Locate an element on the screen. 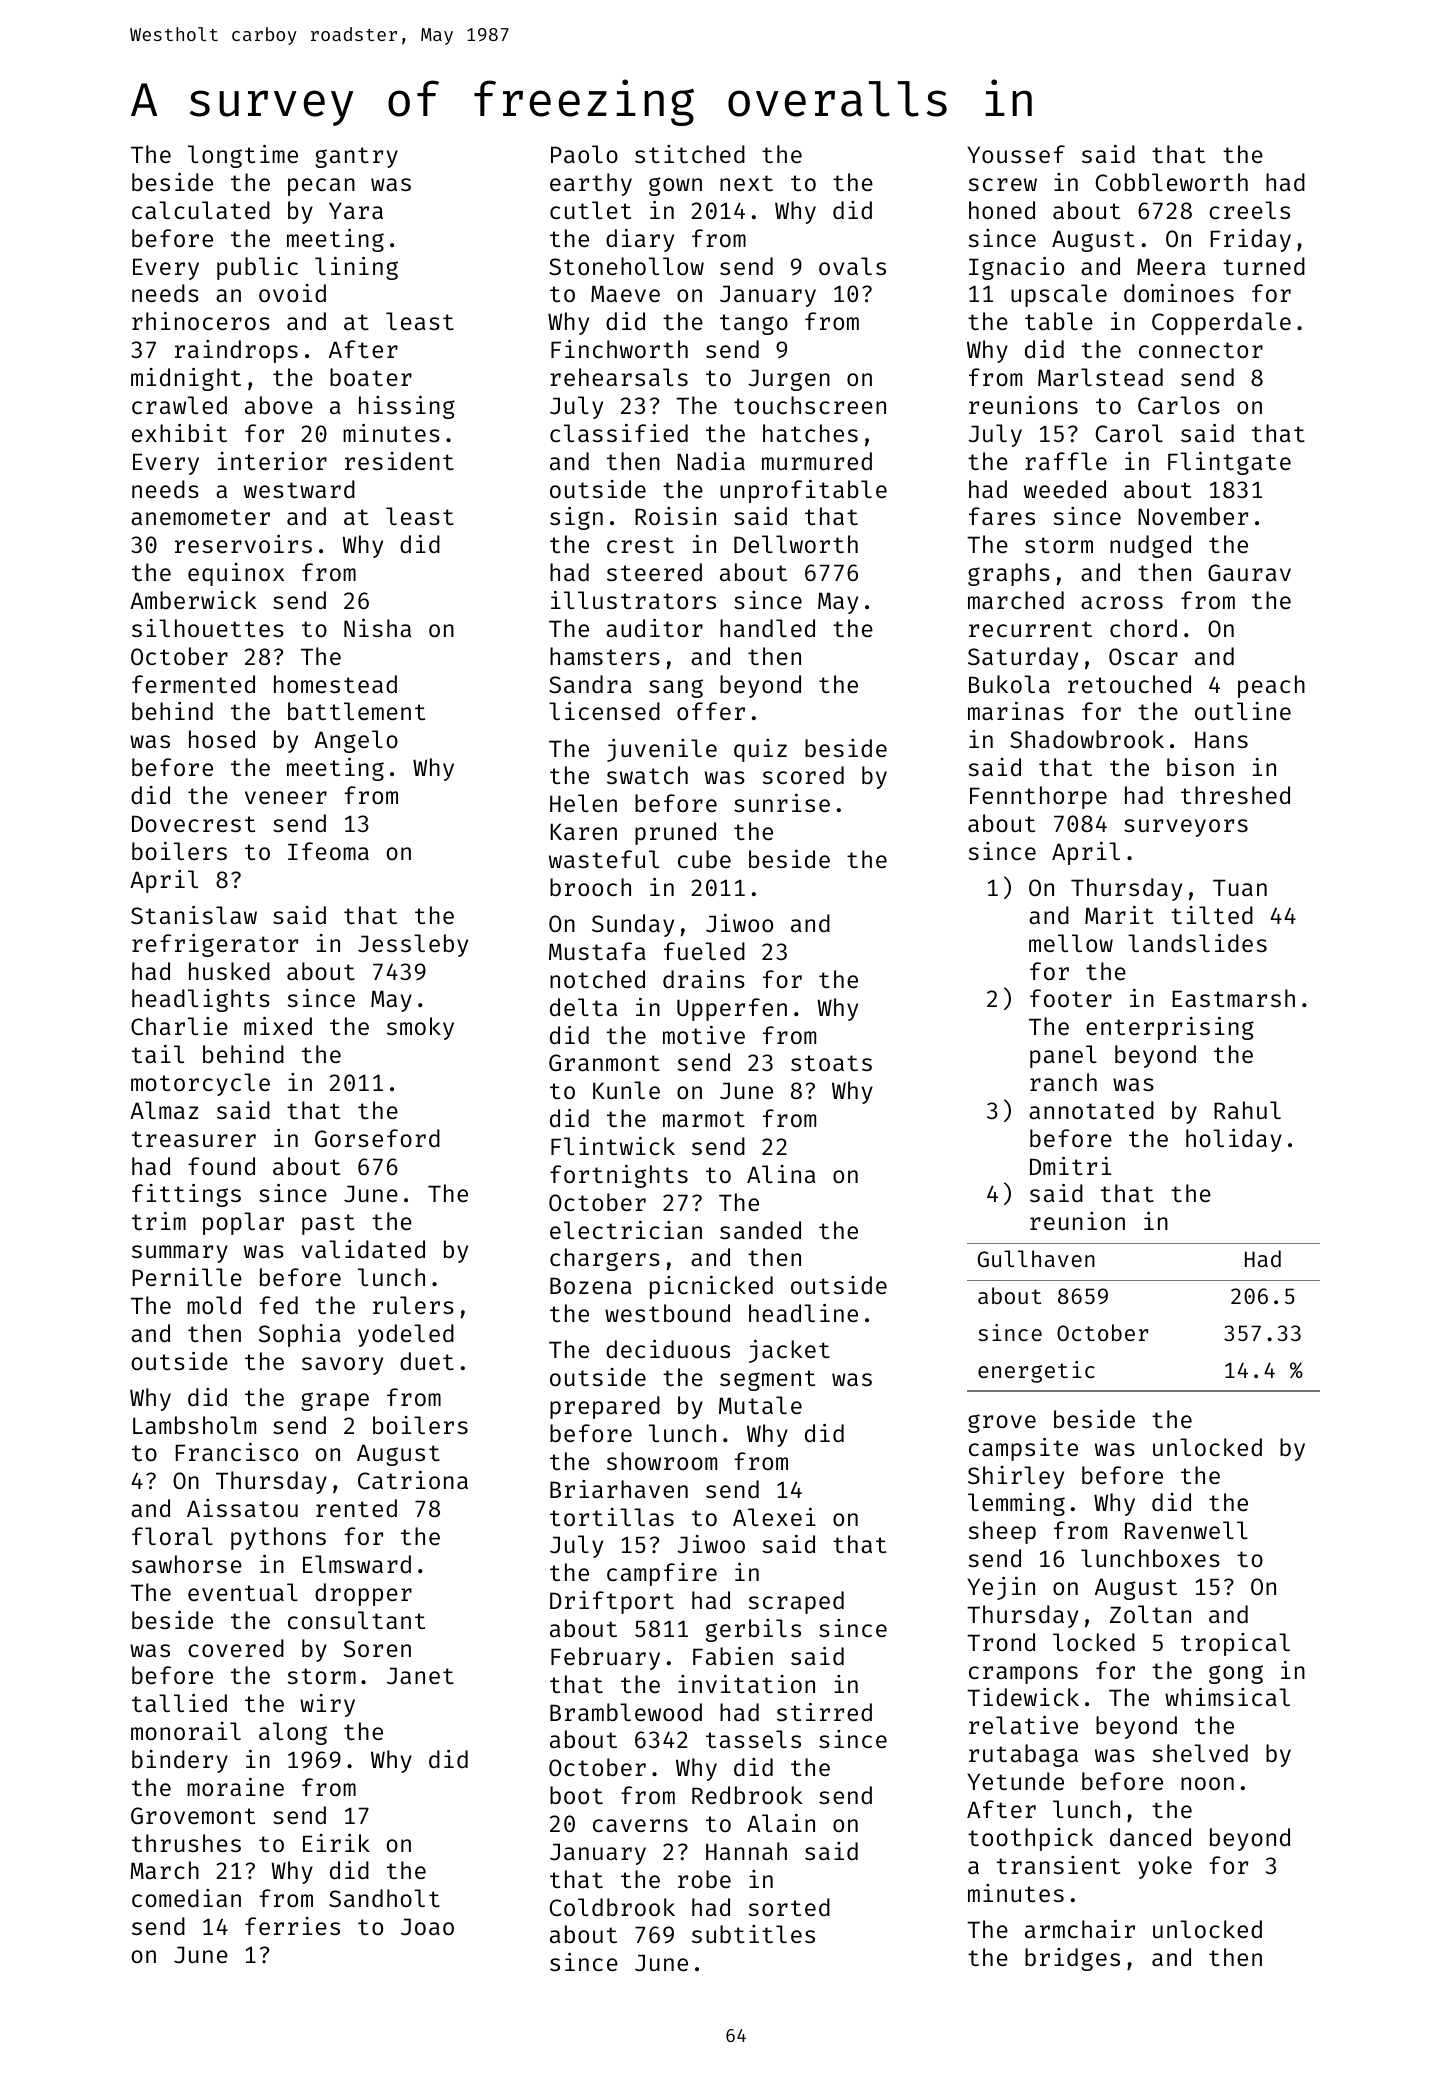 The width and height of the screenshot is (1450, 2100). Joao is located at coordinates (427, 1927).
